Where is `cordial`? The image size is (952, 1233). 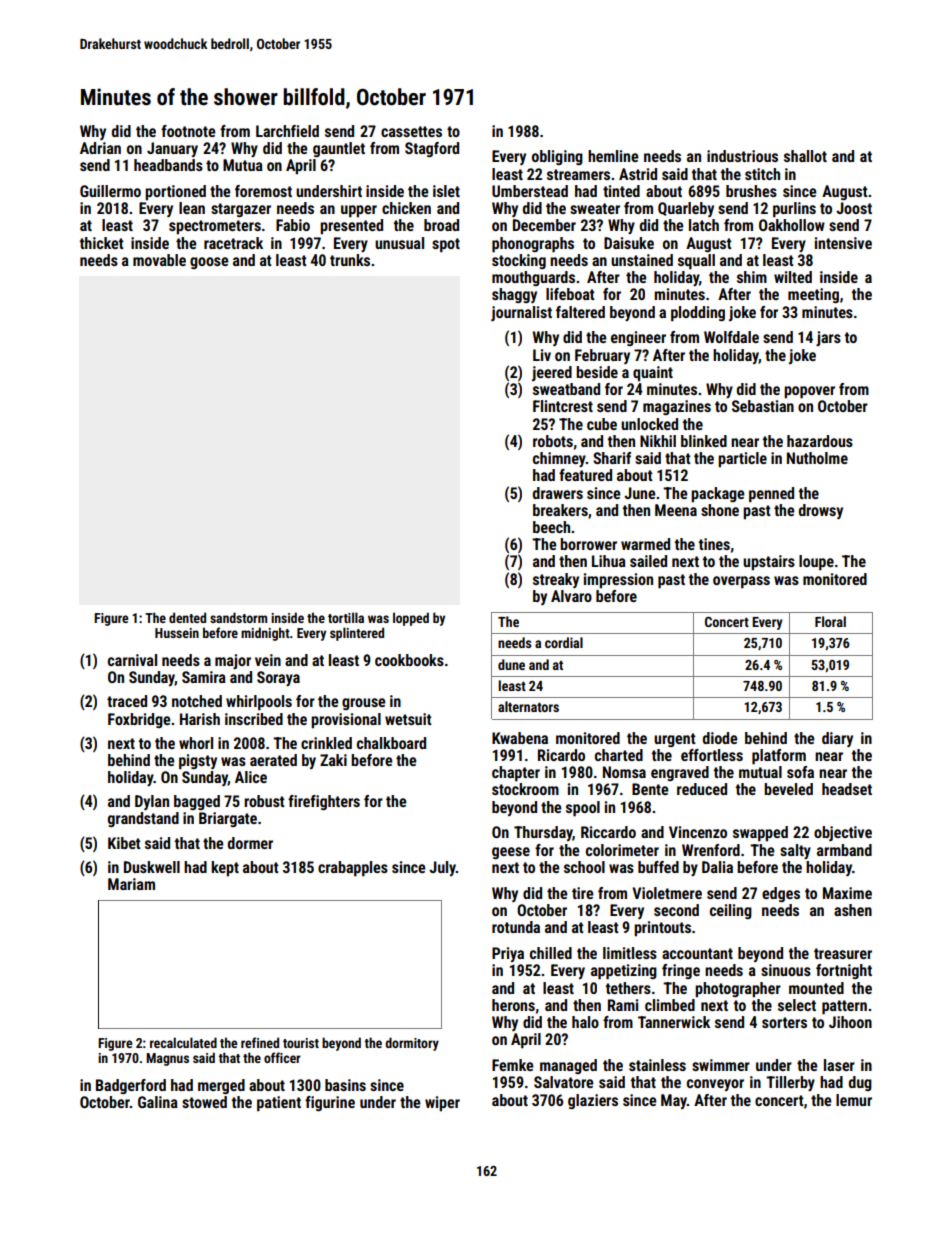
cordial is located at coordinates (564, 642).
